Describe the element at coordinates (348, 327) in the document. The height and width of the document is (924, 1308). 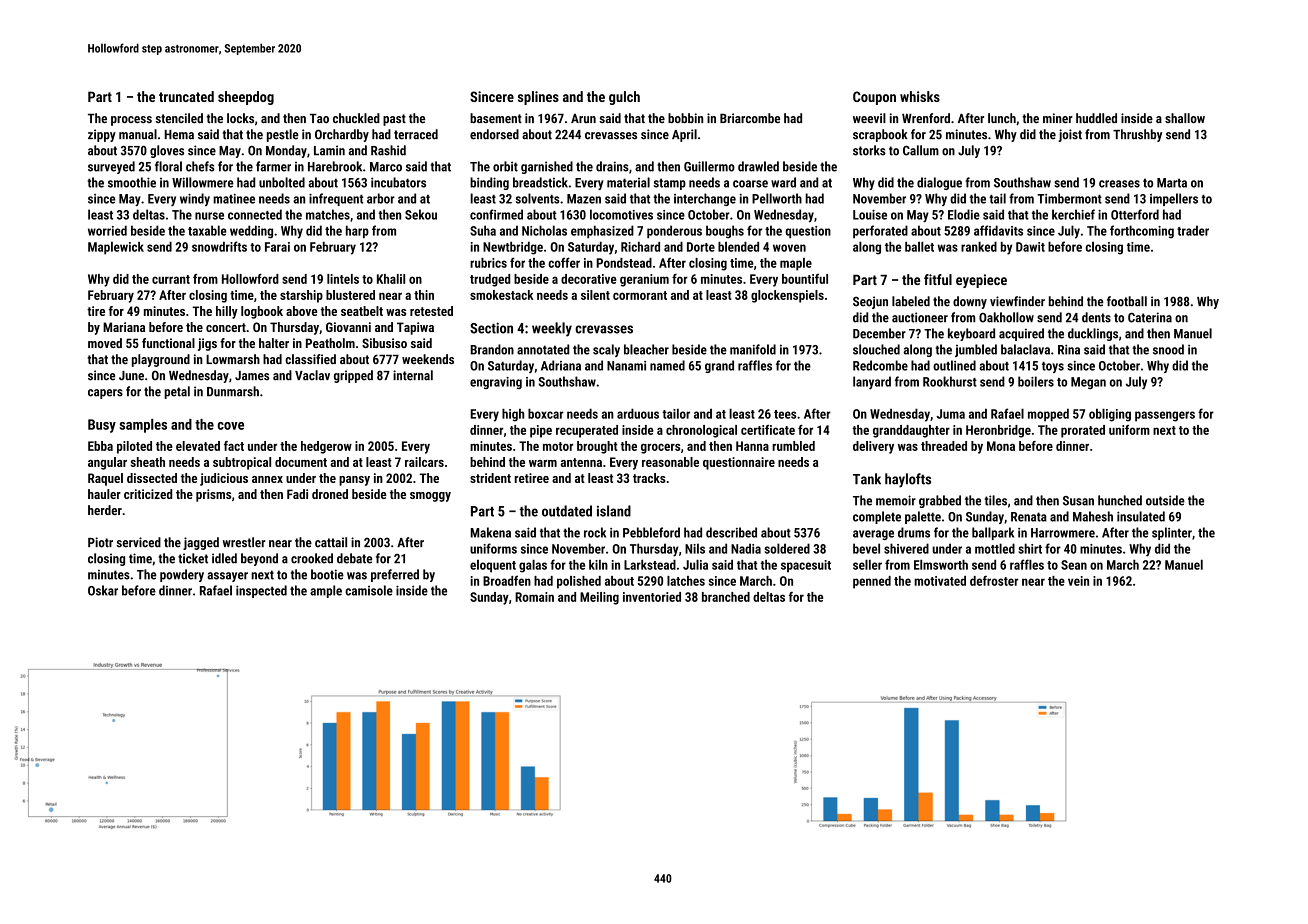
I see `Giovanni` at that location.
